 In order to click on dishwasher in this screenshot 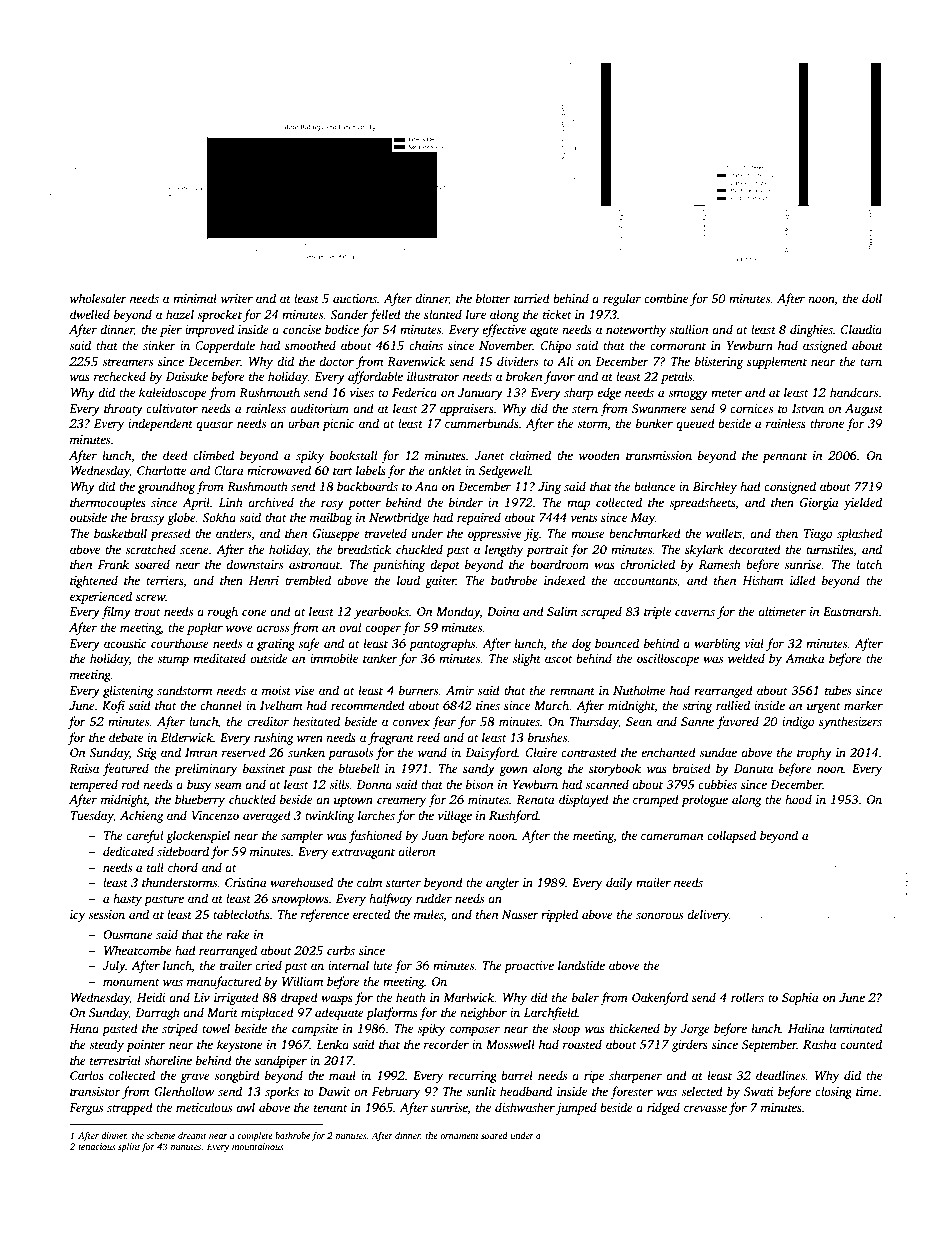, I will do `click(525, 1107)`.
